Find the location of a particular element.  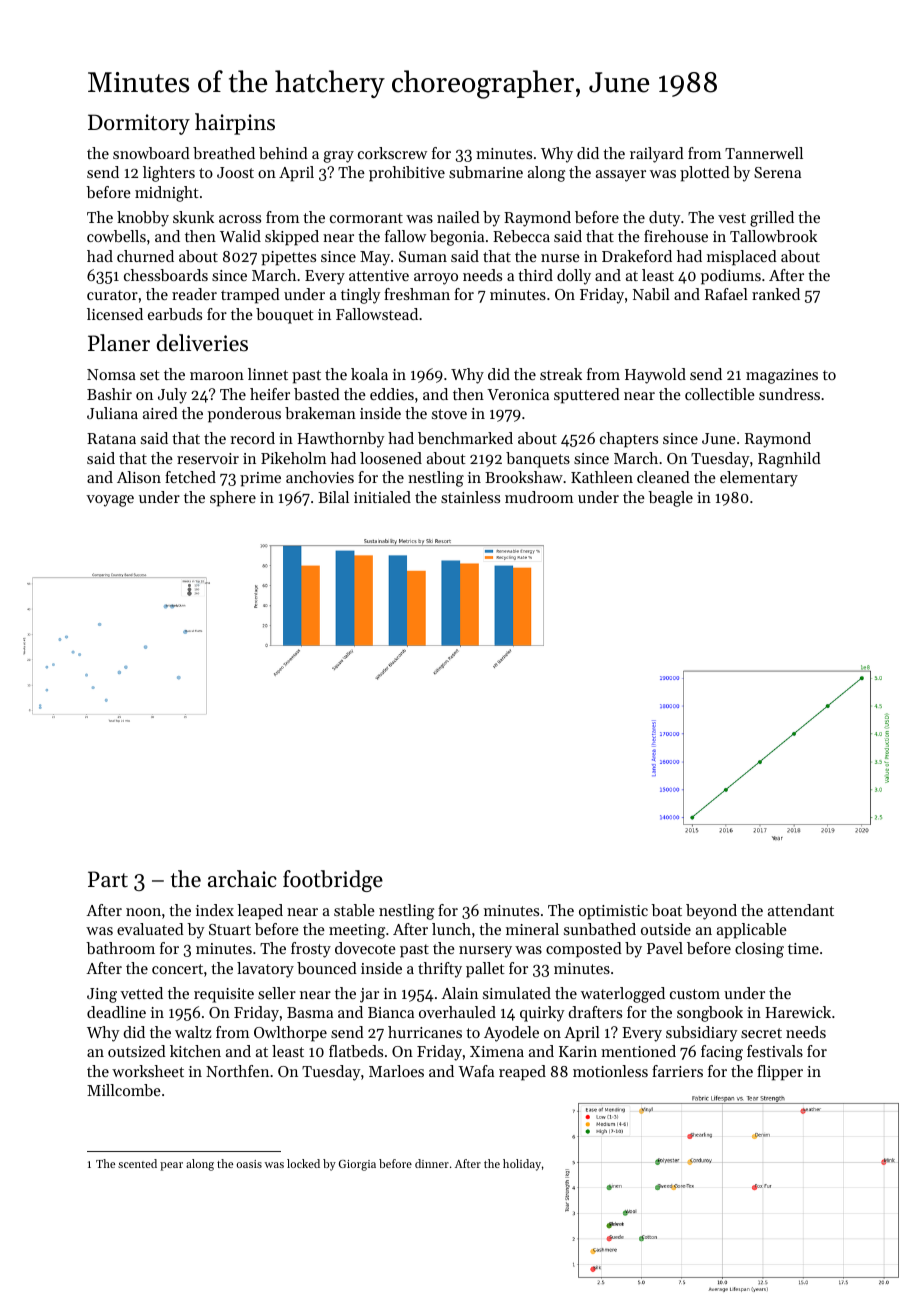

railyard is located at coordinates (657, 155).
